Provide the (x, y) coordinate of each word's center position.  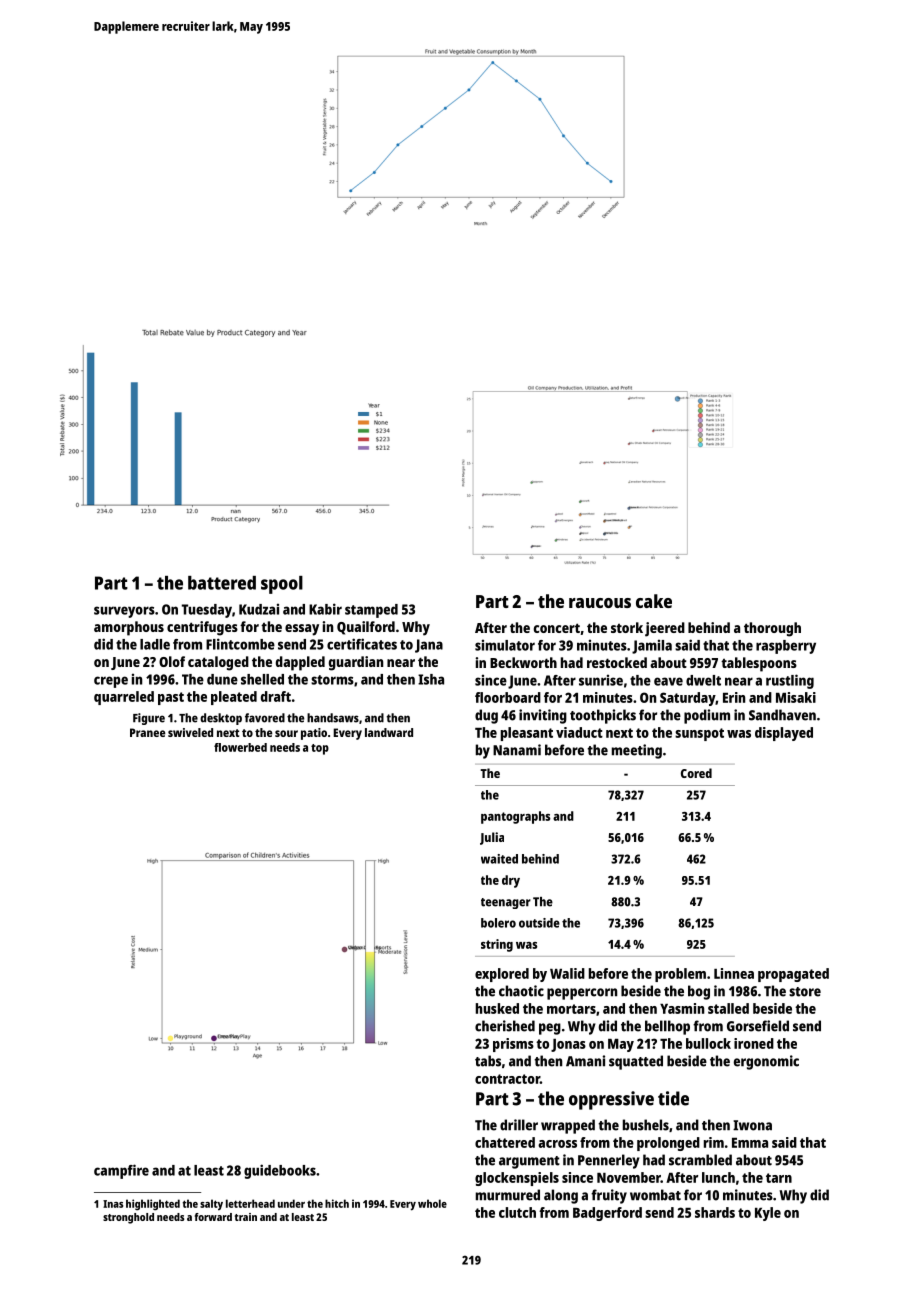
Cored (696, 773)
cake (654, 601)
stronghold (128, 1218)
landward (389, 732)
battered (222, 583)
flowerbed (240, 747)
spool (282, 585)
